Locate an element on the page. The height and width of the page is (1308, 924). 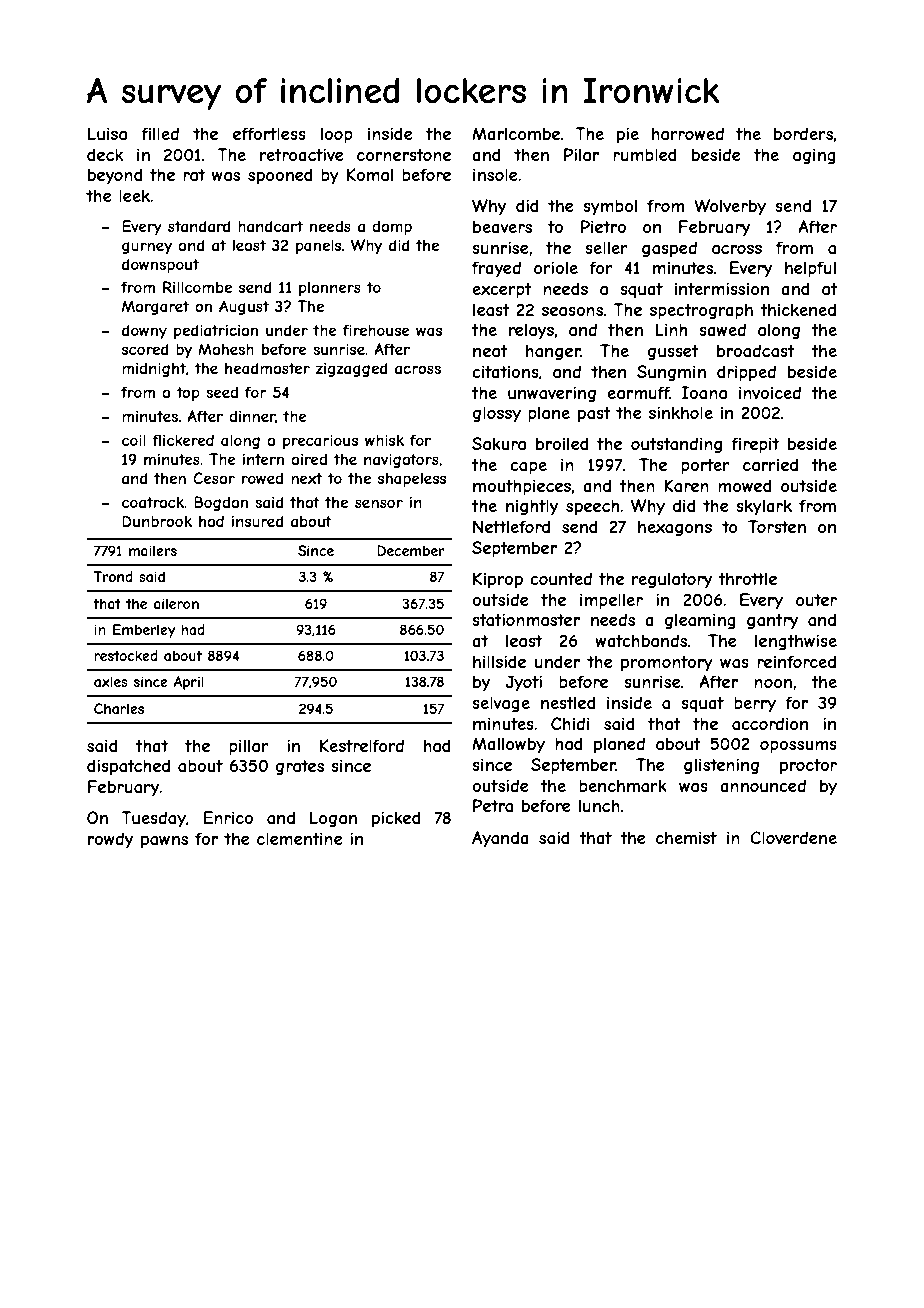
dispatched is located at coordinates (128, 767).
